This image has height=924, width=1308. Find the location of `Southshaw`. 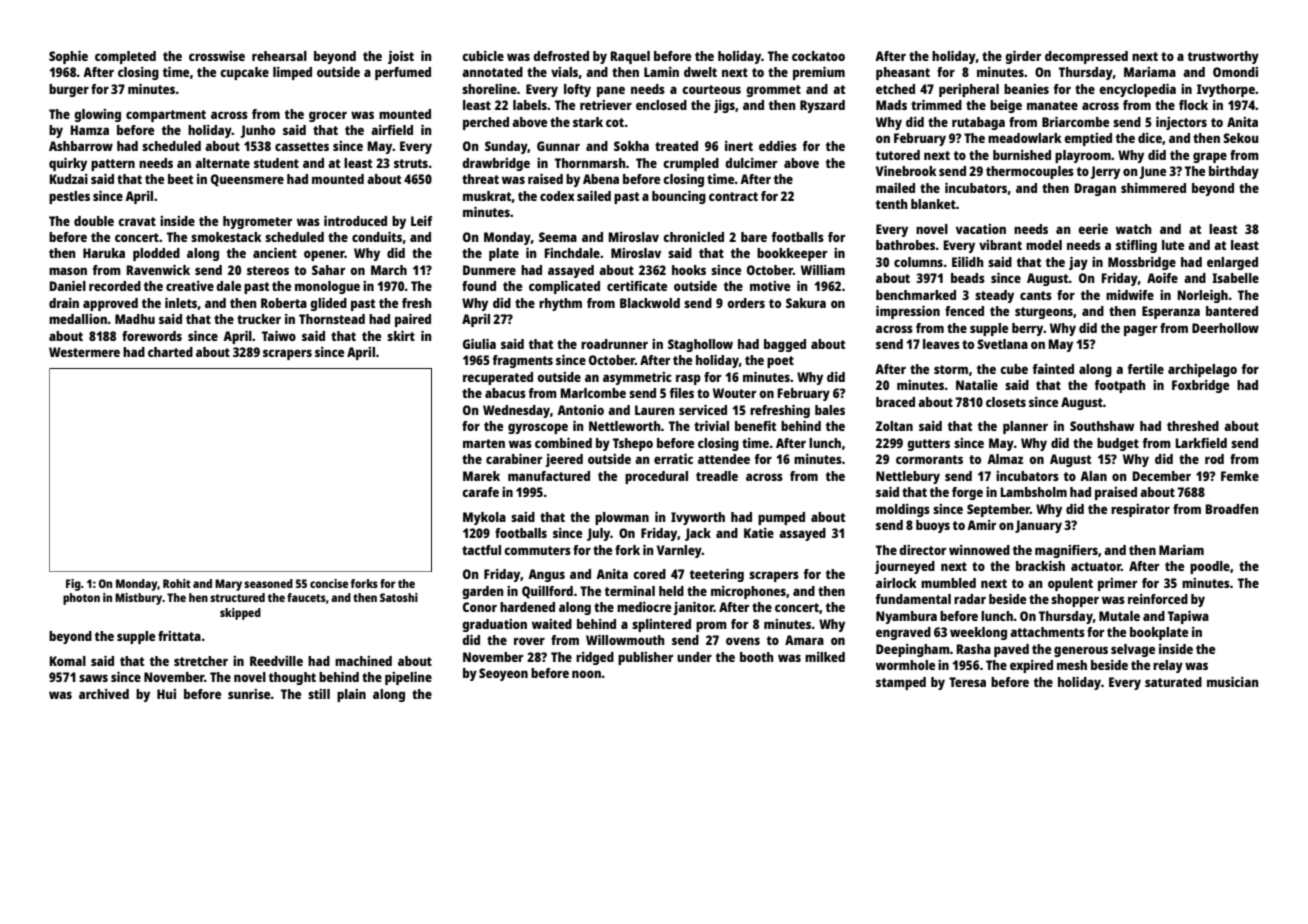

Southshaw is located at coordinates (1102, 426).
